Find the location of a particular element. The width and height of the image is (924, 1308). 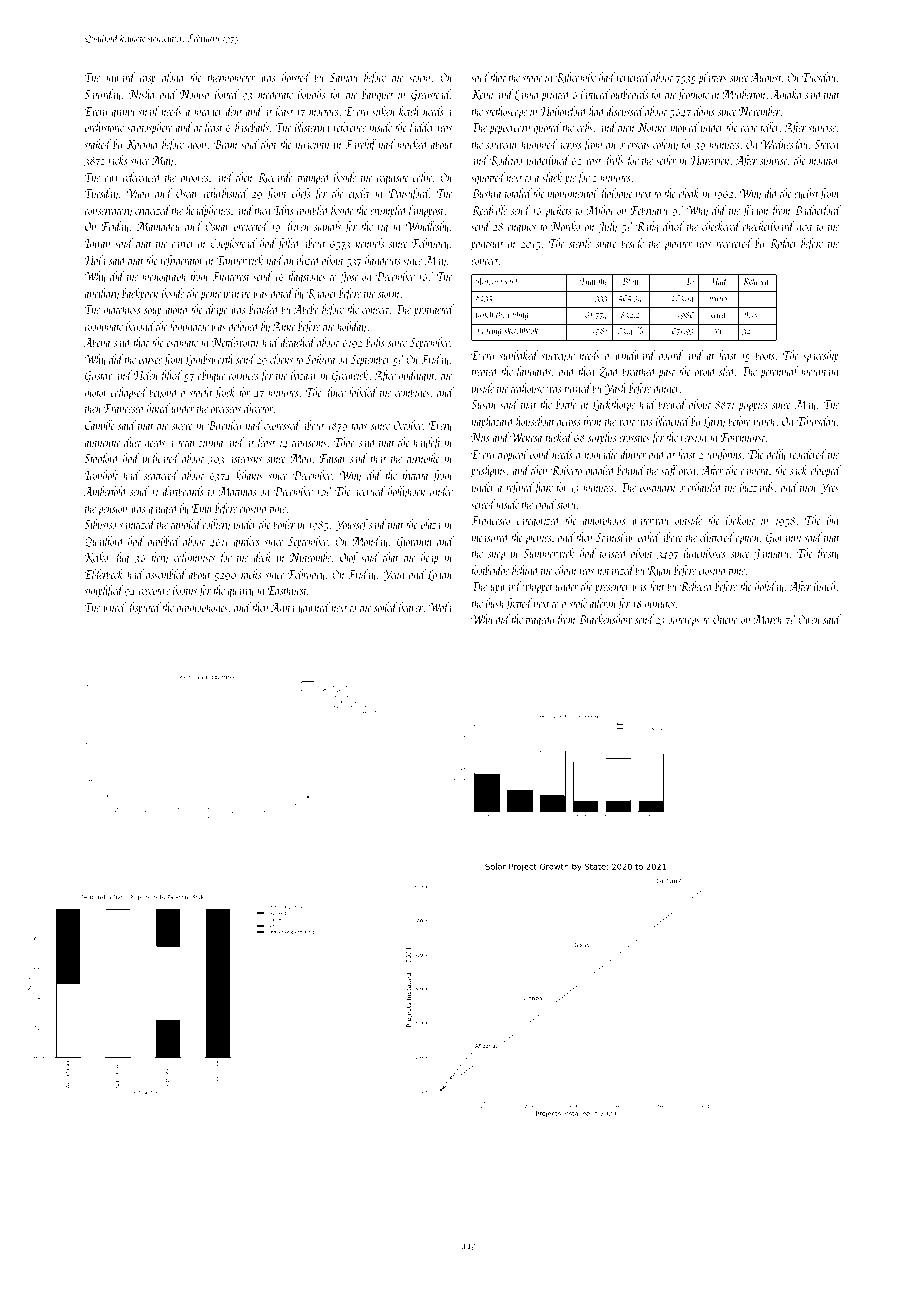

parsec is located at coordinates (150, 362).
